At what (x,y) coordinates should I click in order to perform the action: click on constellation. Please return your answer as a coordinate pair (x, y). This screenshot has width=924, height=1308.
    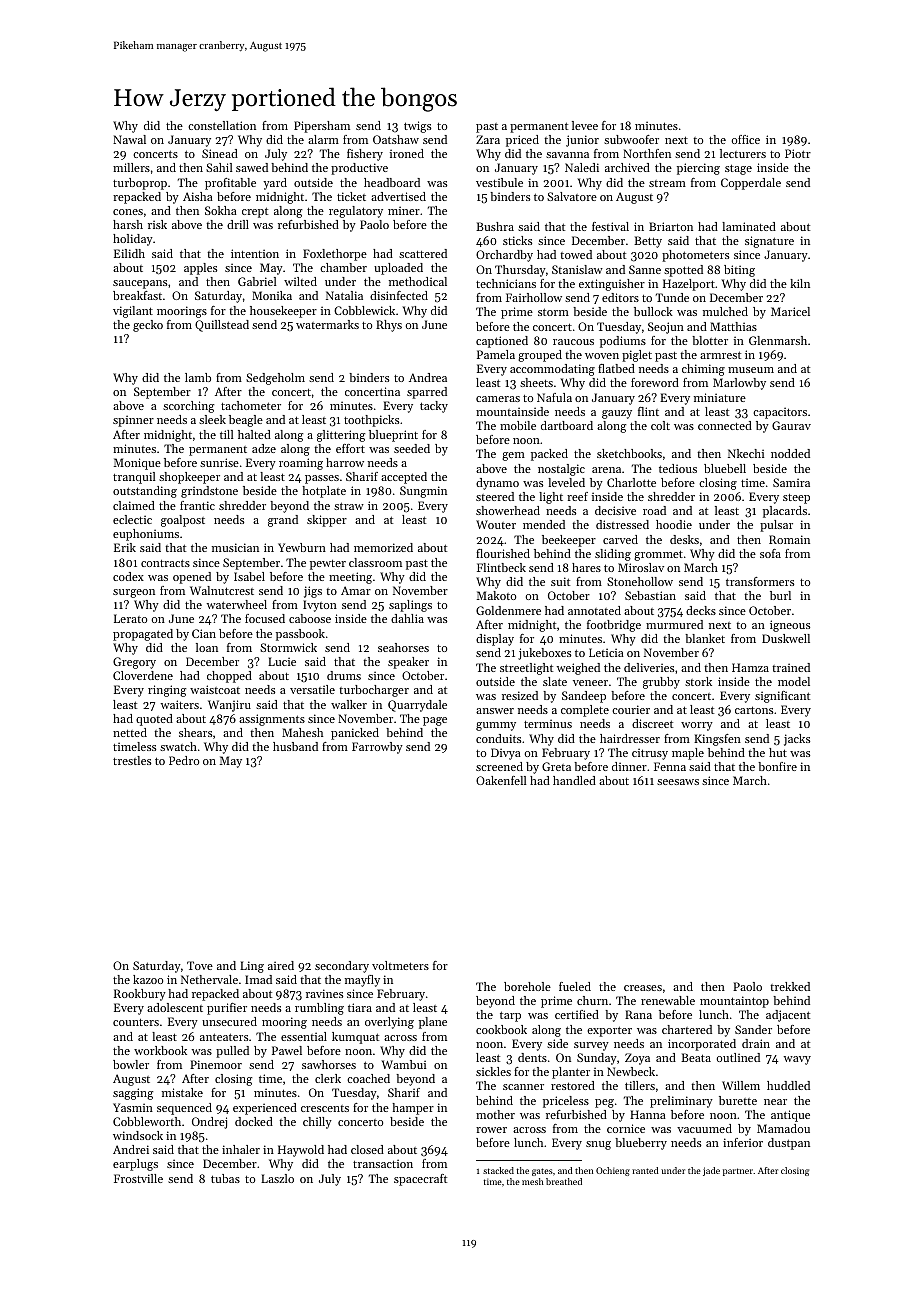
    Looking at the image, I should click on (222, 125).
